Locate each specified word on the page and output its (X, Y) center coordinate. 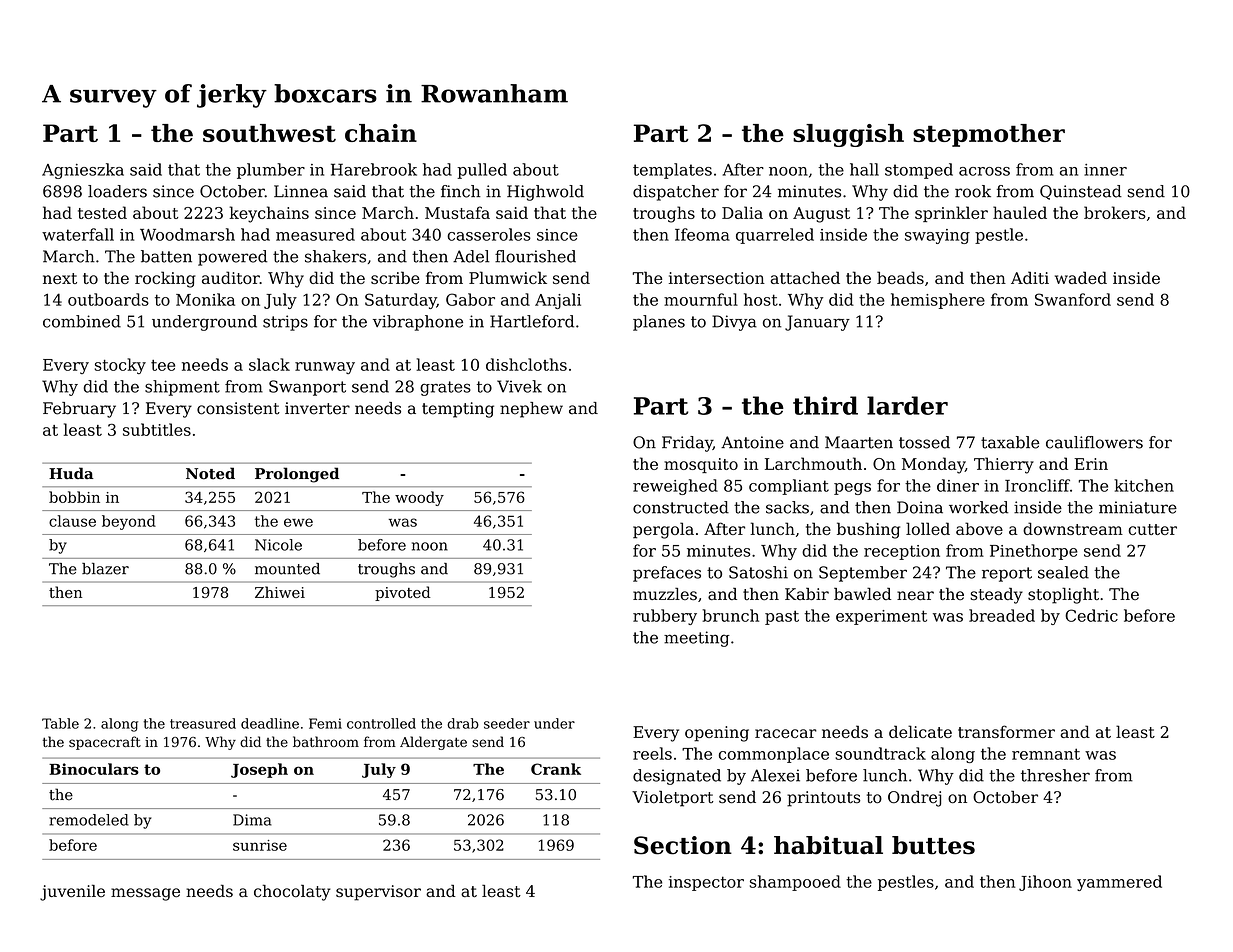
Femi (325, 723)
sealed (1063, 572)
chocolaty (292, 892)
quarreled (775, 236)
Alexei (775, 775)
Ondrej (914, 799)
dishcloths (526, 364)
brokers (1115, 212)
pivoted (403, 593)
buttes (933, 845)
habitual (828, 845)
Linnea (301, 191)
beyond (129, 522)
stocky (120, 366)
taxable (1010, 442)
